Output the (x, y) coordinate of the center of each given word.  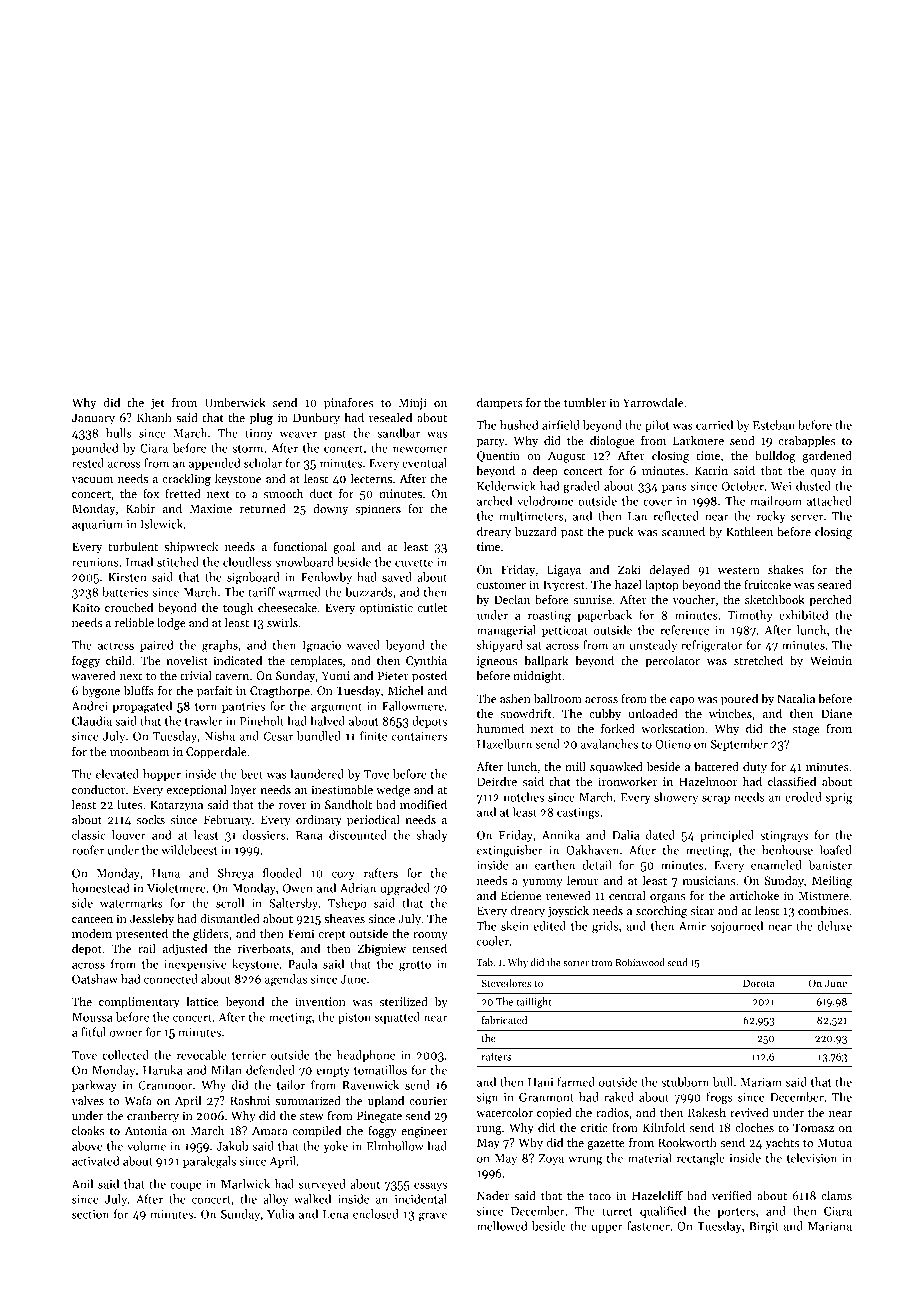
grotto (415, 966)
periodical (373, 821)
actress (116, 646)
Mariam (761, 1082)
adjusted (185, 950)
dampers (500, 404)
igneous (497, 662)
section (90, 1214)
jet (158, 404)
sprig (839, 799)
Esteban (774, 425)
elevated (117, 774)
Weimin (831, 660)
